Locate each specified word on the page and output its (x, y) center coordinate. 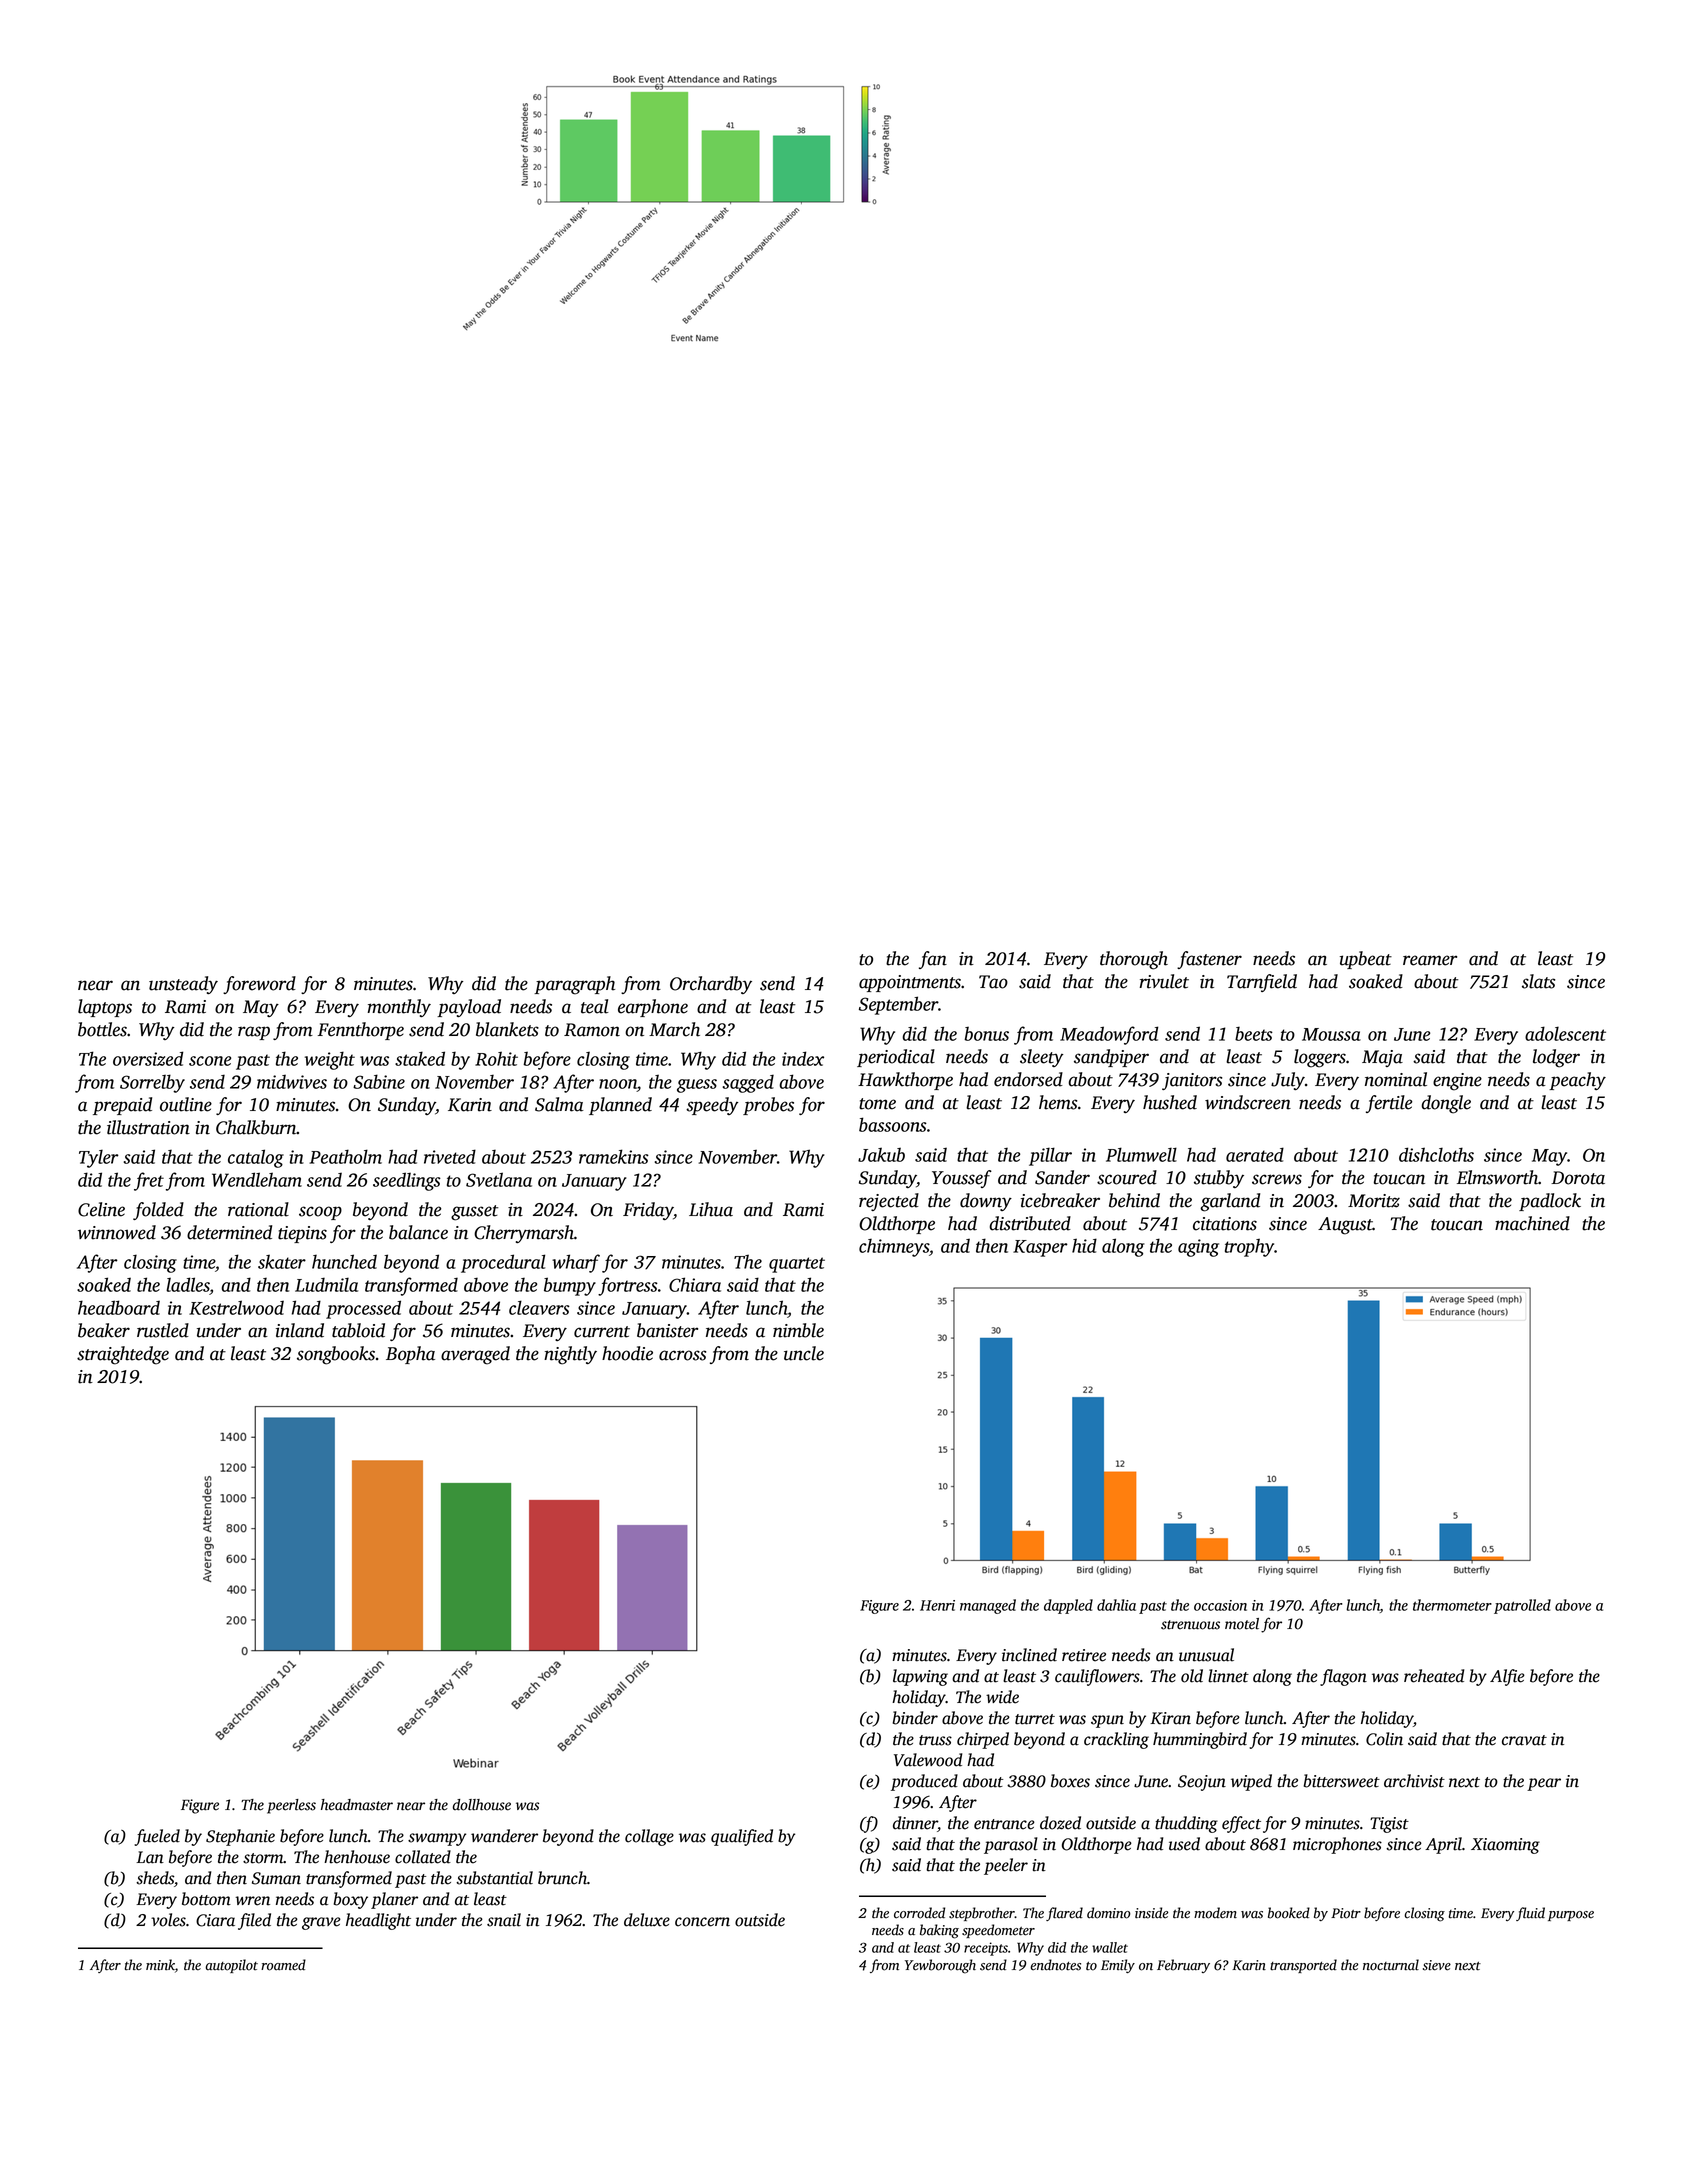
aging (1198, 1248)
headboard (119, 1307)
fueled (157, 1837)
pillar (1050, 1156)
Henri (937, 1605)
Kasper (1040, 1248)
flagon (1343, 1677)
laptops (105, 1008)
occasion (1220, 1605)
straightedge (123, 1355)
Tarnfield (1262, 983)
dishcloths (1436, 1154)
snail (504, 1920)
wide (1002, 1697)
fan (933, 960)
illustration (148, 1127)
